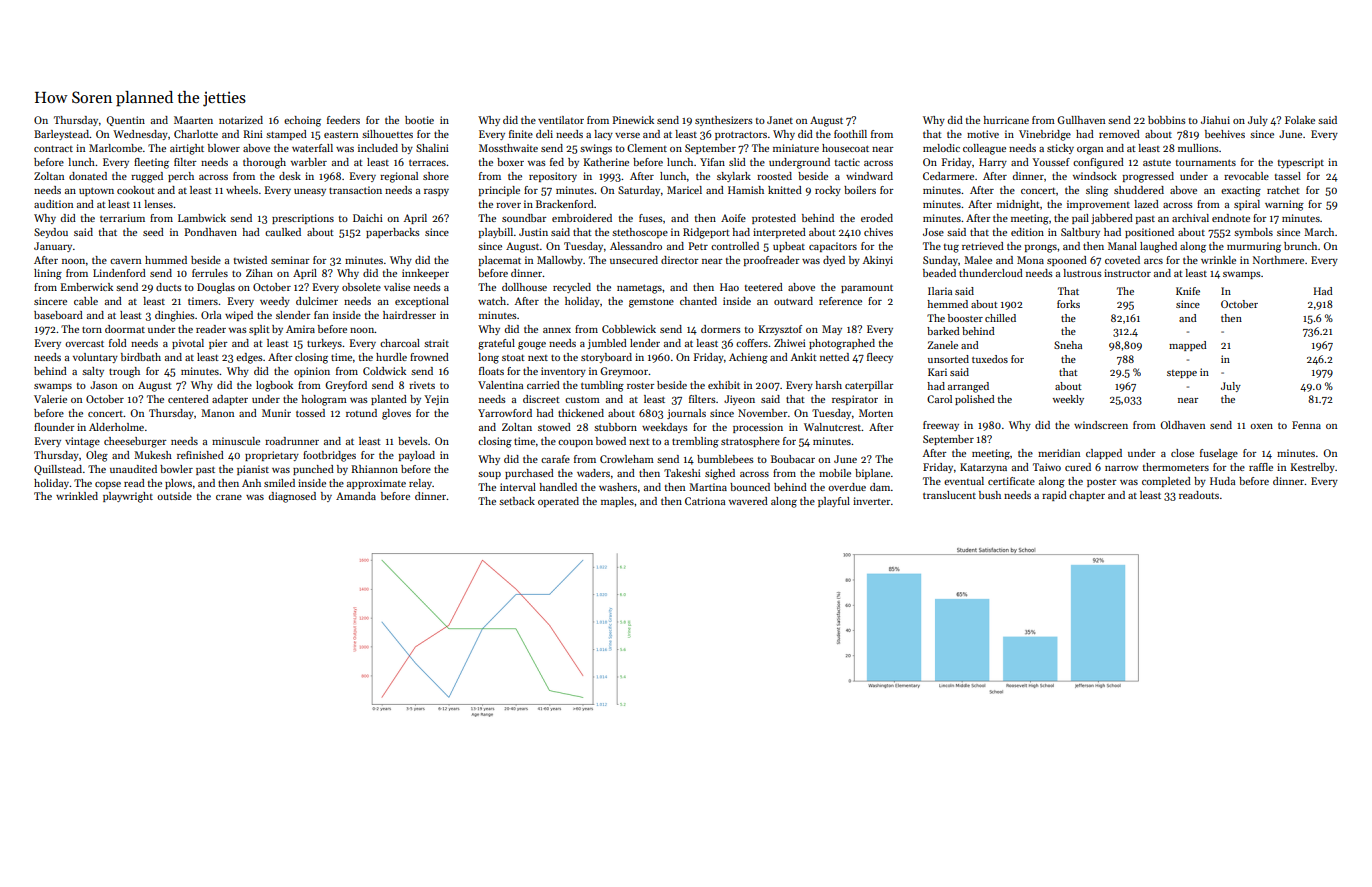  I want to click on twisted, so click(250, 260).
